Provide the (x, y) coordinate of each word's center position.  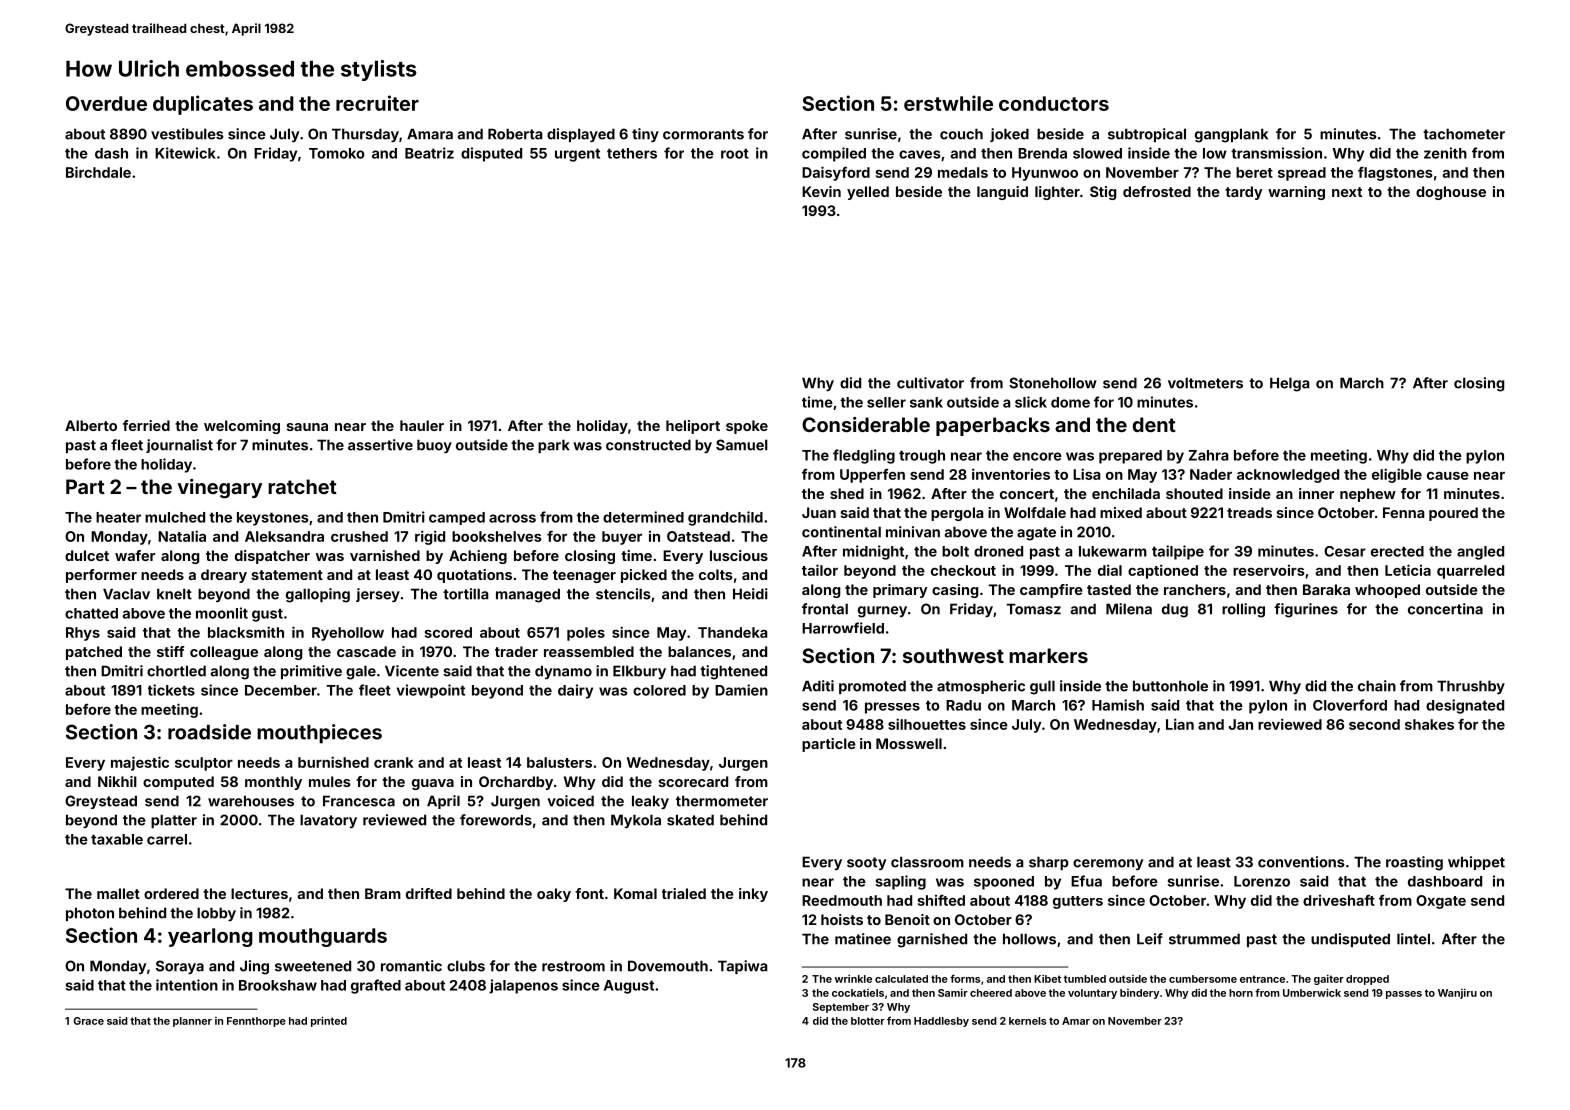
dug (1175, 610)
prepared (1130, 457)
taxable (117, 839)
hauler (422, 425)
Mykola (636, 821)
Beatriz (429, 153)
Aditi (818, 686)
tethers (632, 153)
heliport (693, 427)
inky (753, 895)
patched (94, 653)
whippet (1476, 863)
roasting (1414, 863)
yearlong (210, 937)
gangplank (1231, 135)
